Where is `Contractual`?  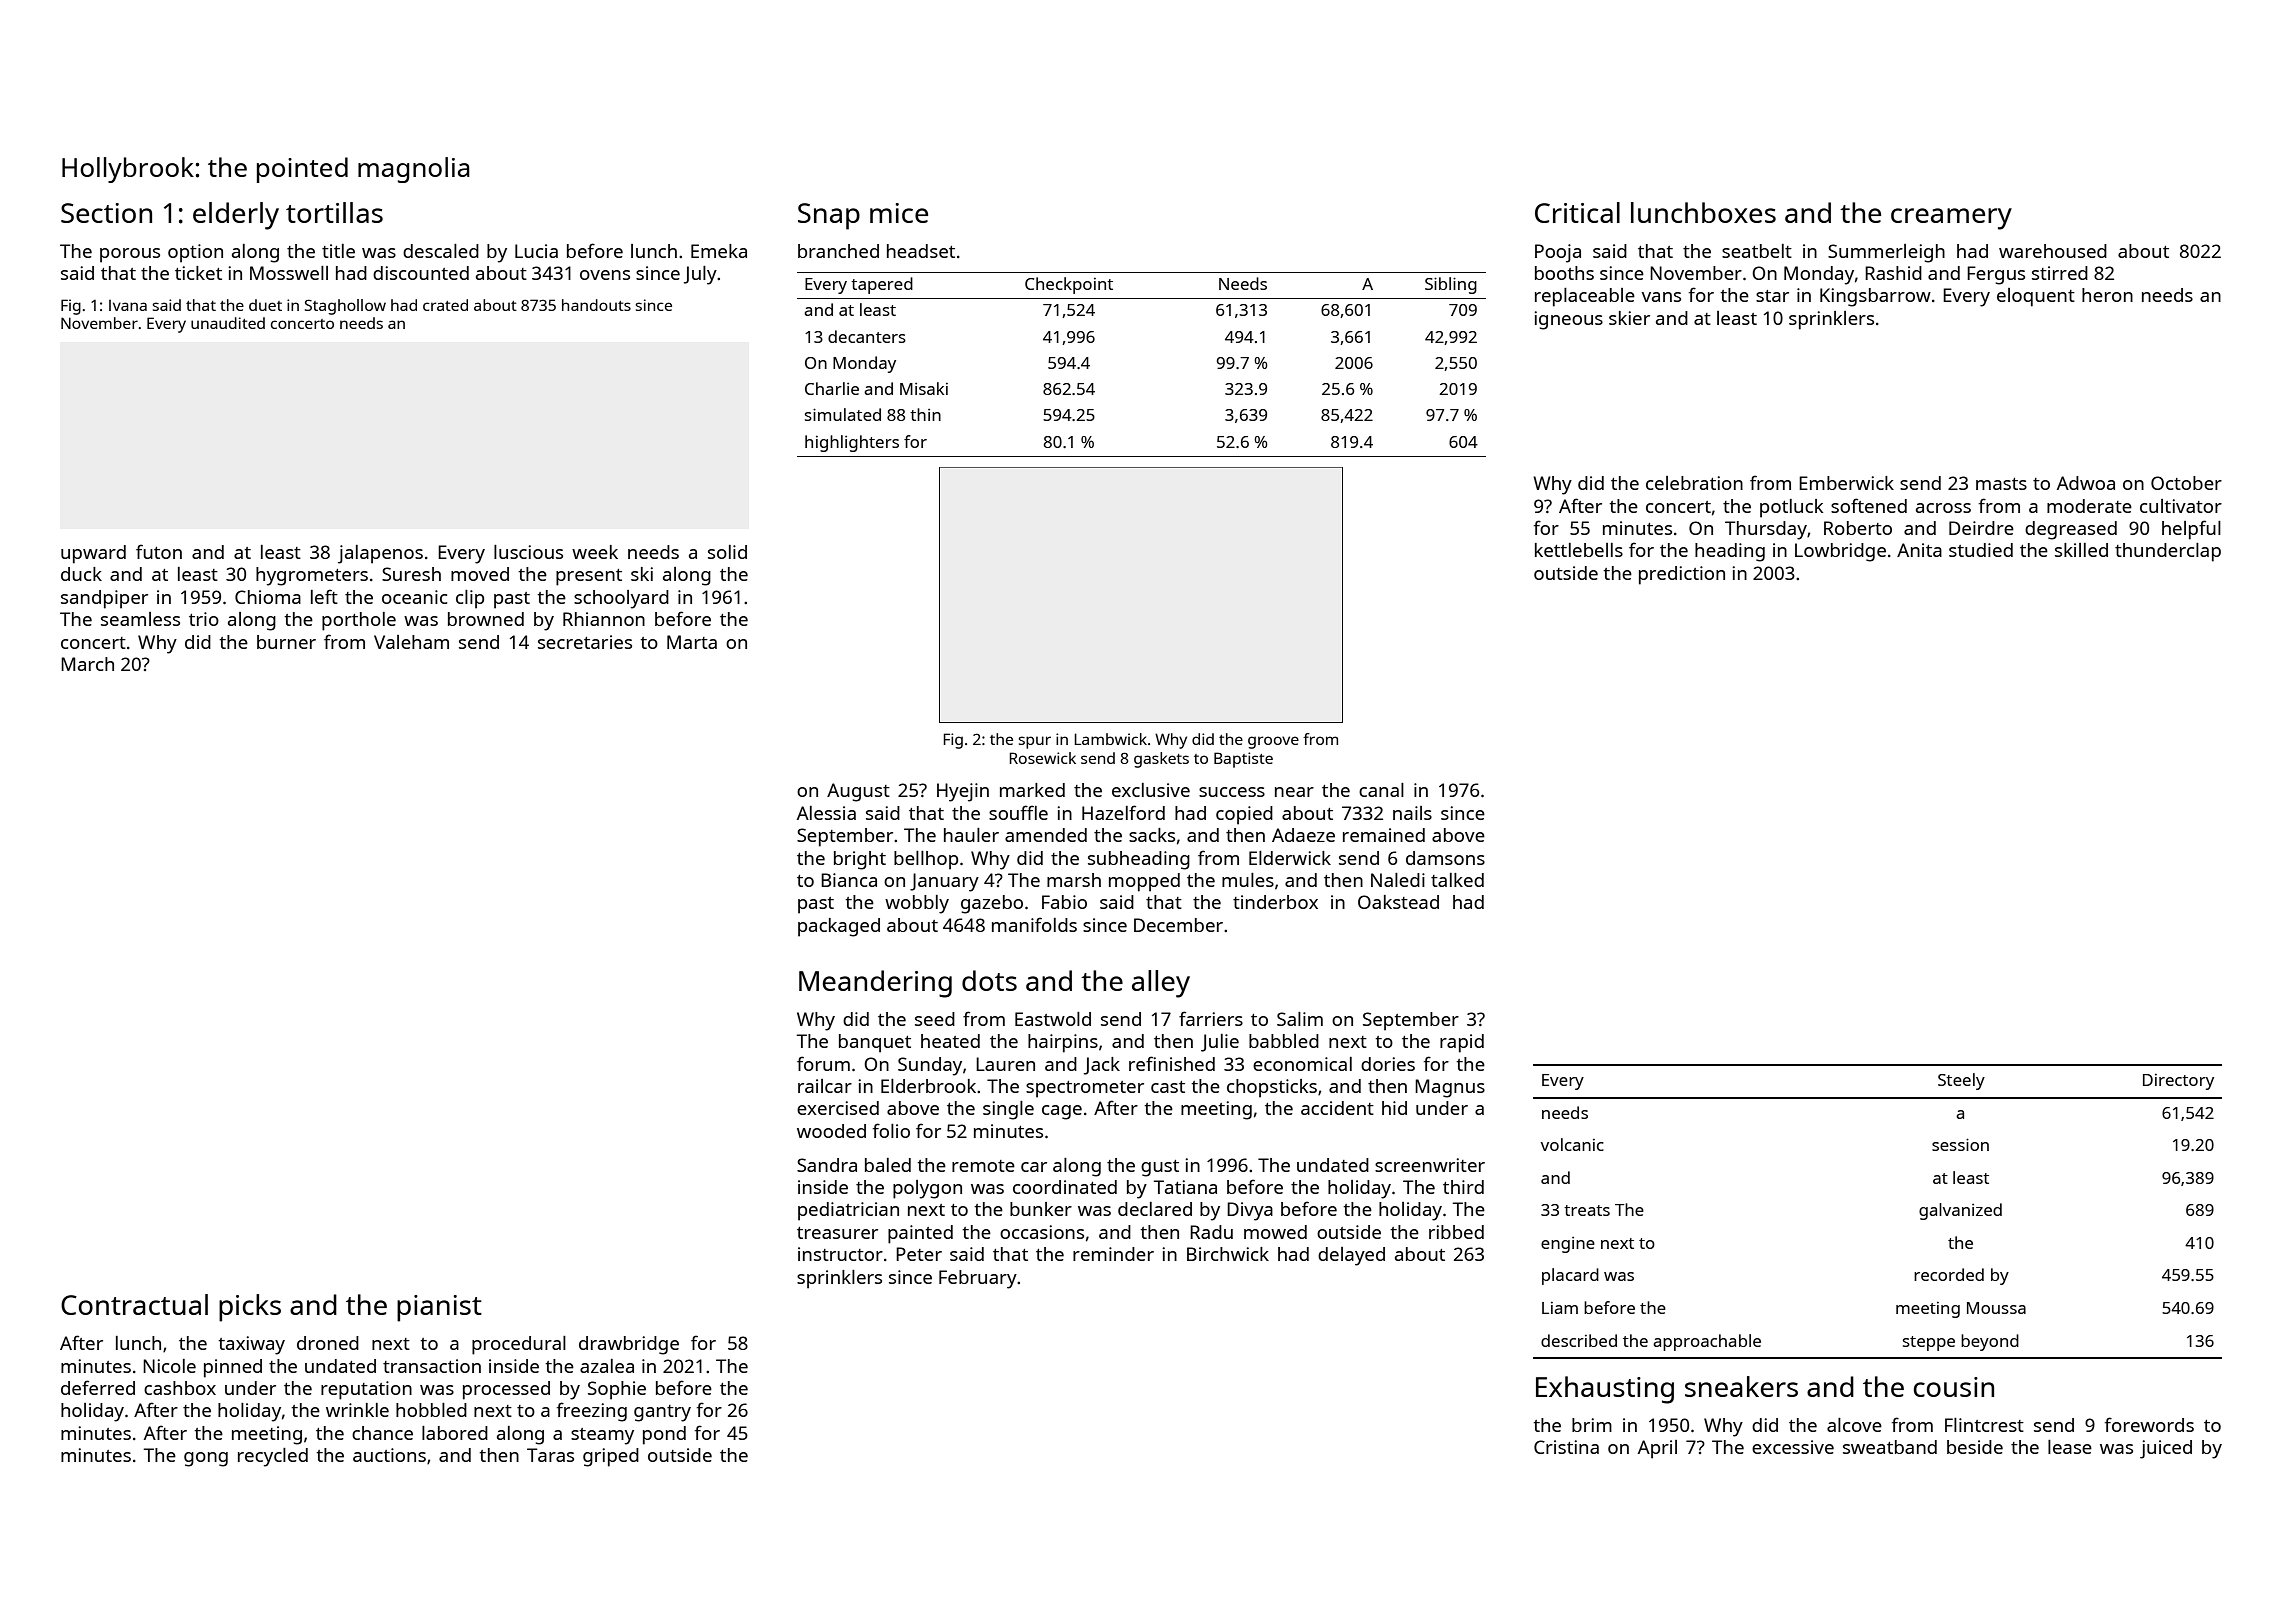 Contractual is located at coordinates (134, 1304).
